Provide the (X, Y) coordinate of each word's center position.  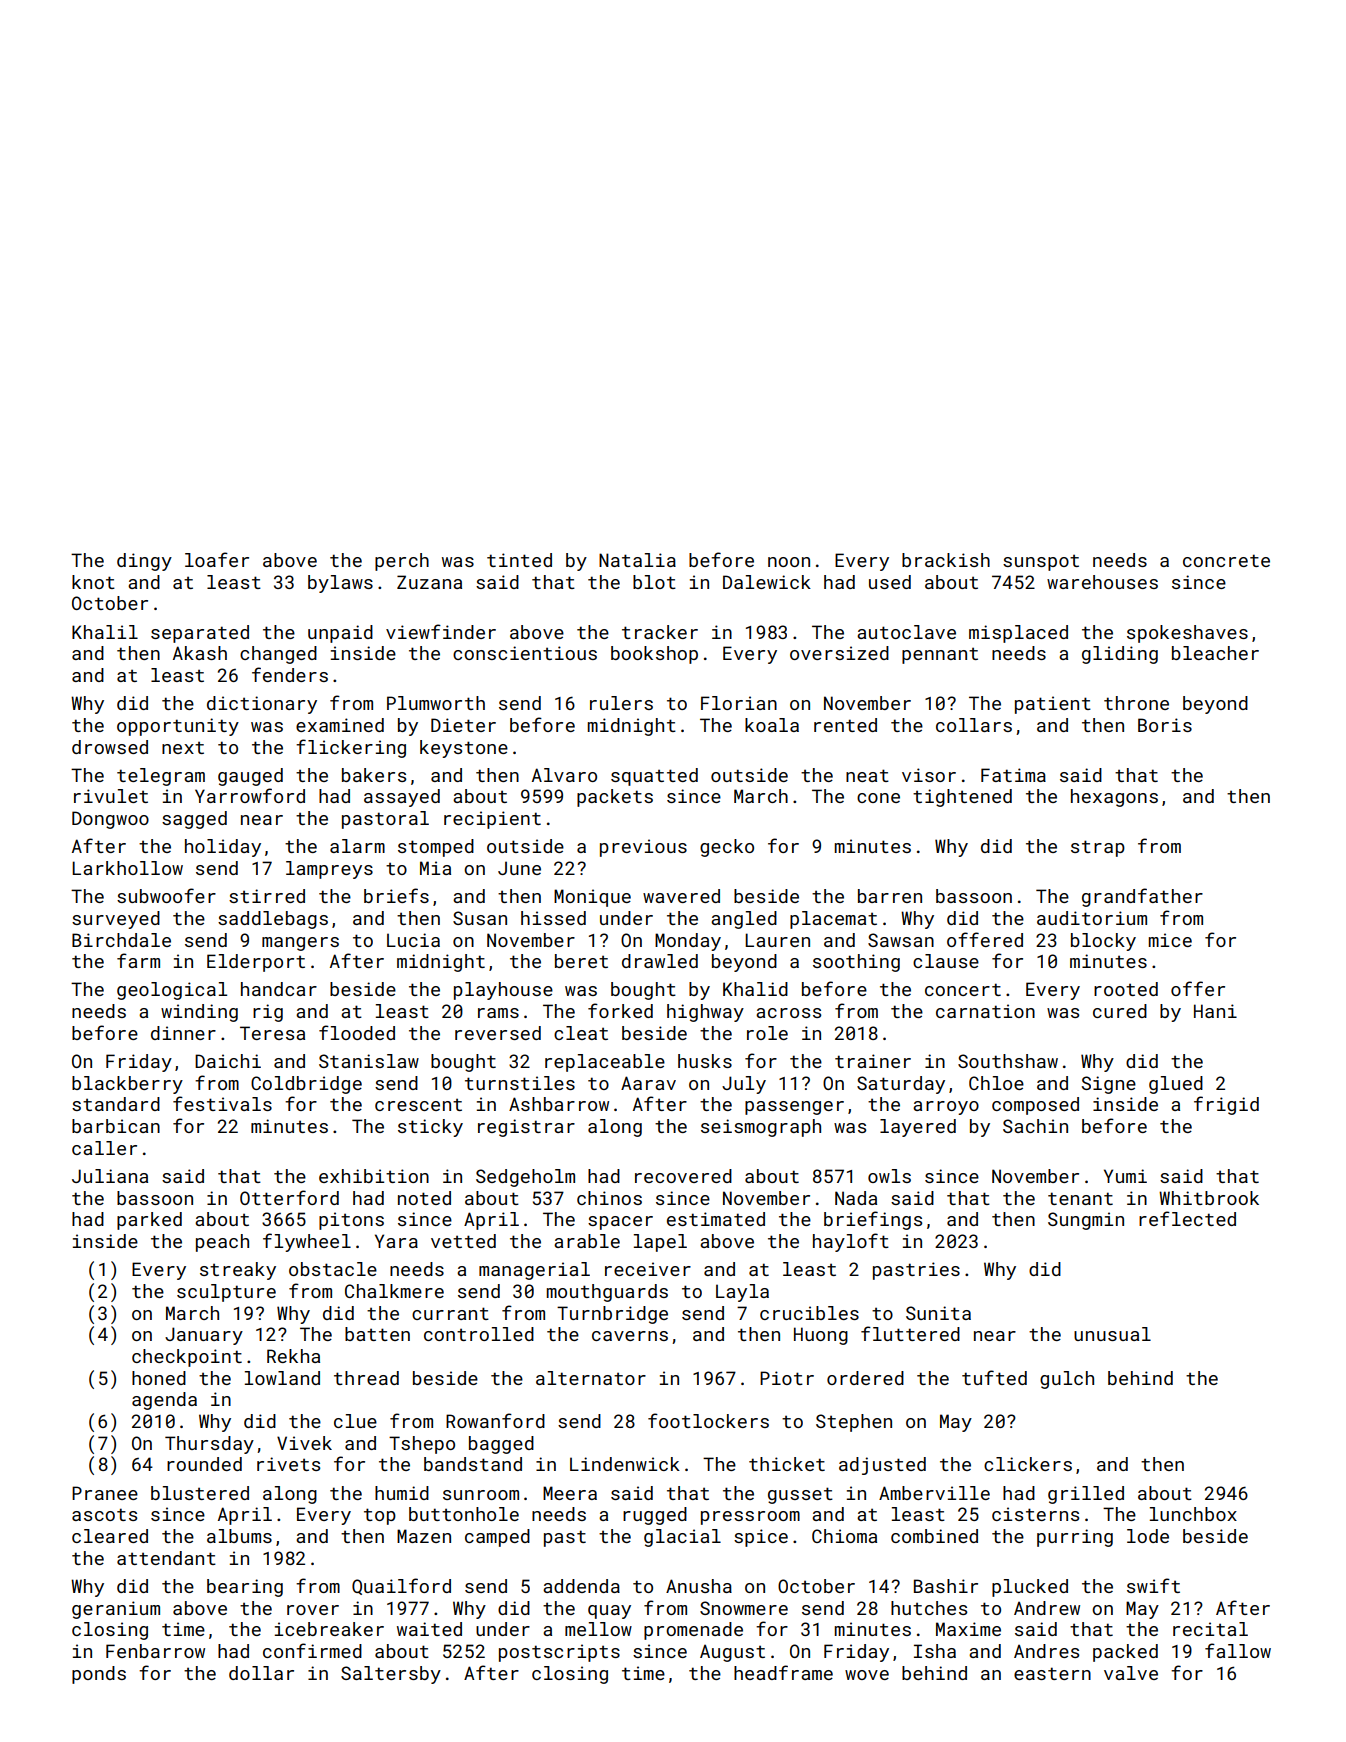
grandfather (1142, 897)
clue (355, 1421)
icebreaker (329, 1629)
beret (581, 961)
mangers (300, 944)
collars (974, 725)
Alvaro (564, 775)
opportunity (178, 727)
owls (889, 1176)
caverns (630, 1336)
